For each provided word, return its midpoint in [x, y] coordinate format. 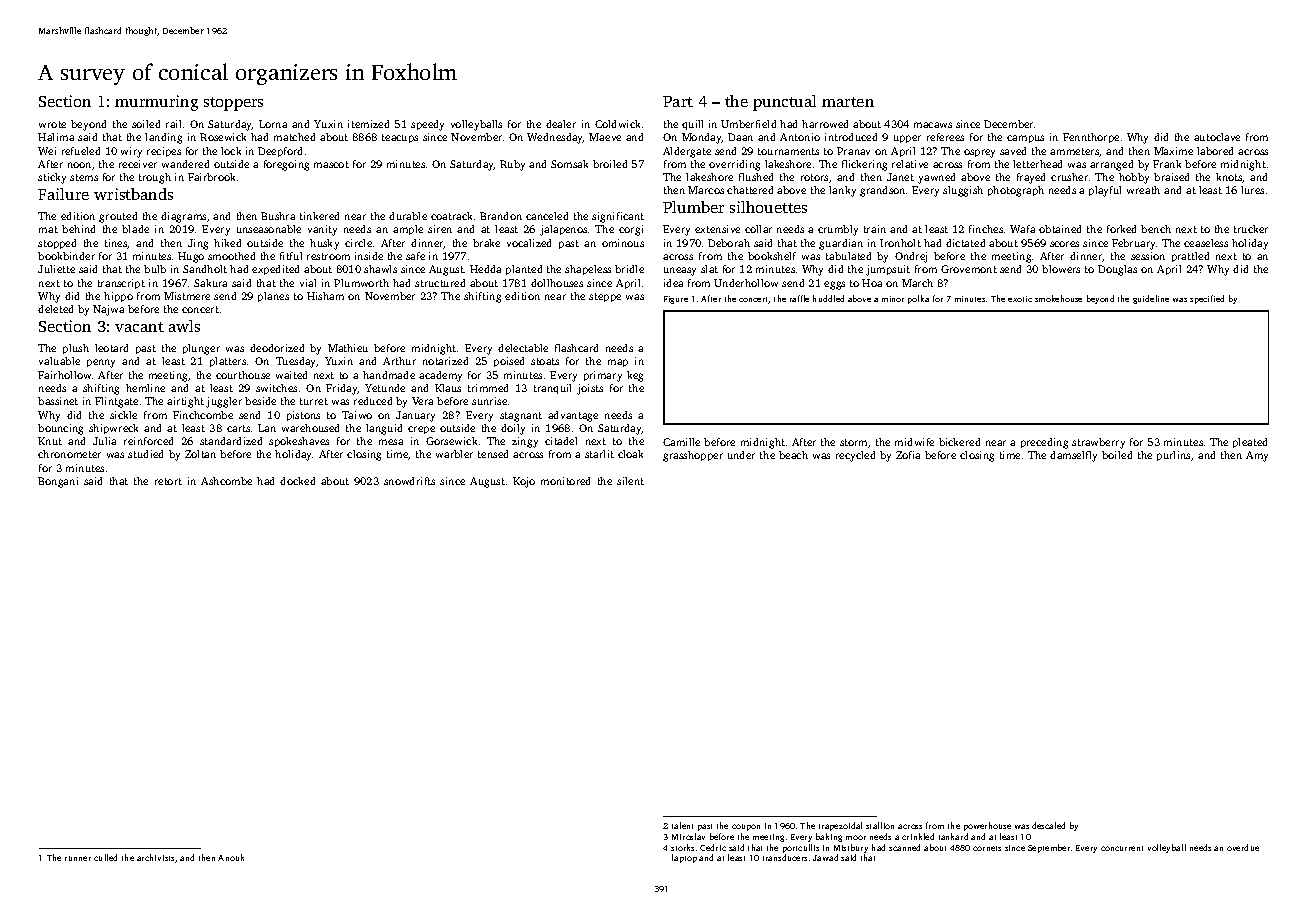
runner [78, 858]
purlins [1173, 456]
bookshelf [772, 256]
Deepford [280, 152]
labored [1215, 151]
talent [682, 825]
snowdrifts [409, 481]
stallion [880, 825]
